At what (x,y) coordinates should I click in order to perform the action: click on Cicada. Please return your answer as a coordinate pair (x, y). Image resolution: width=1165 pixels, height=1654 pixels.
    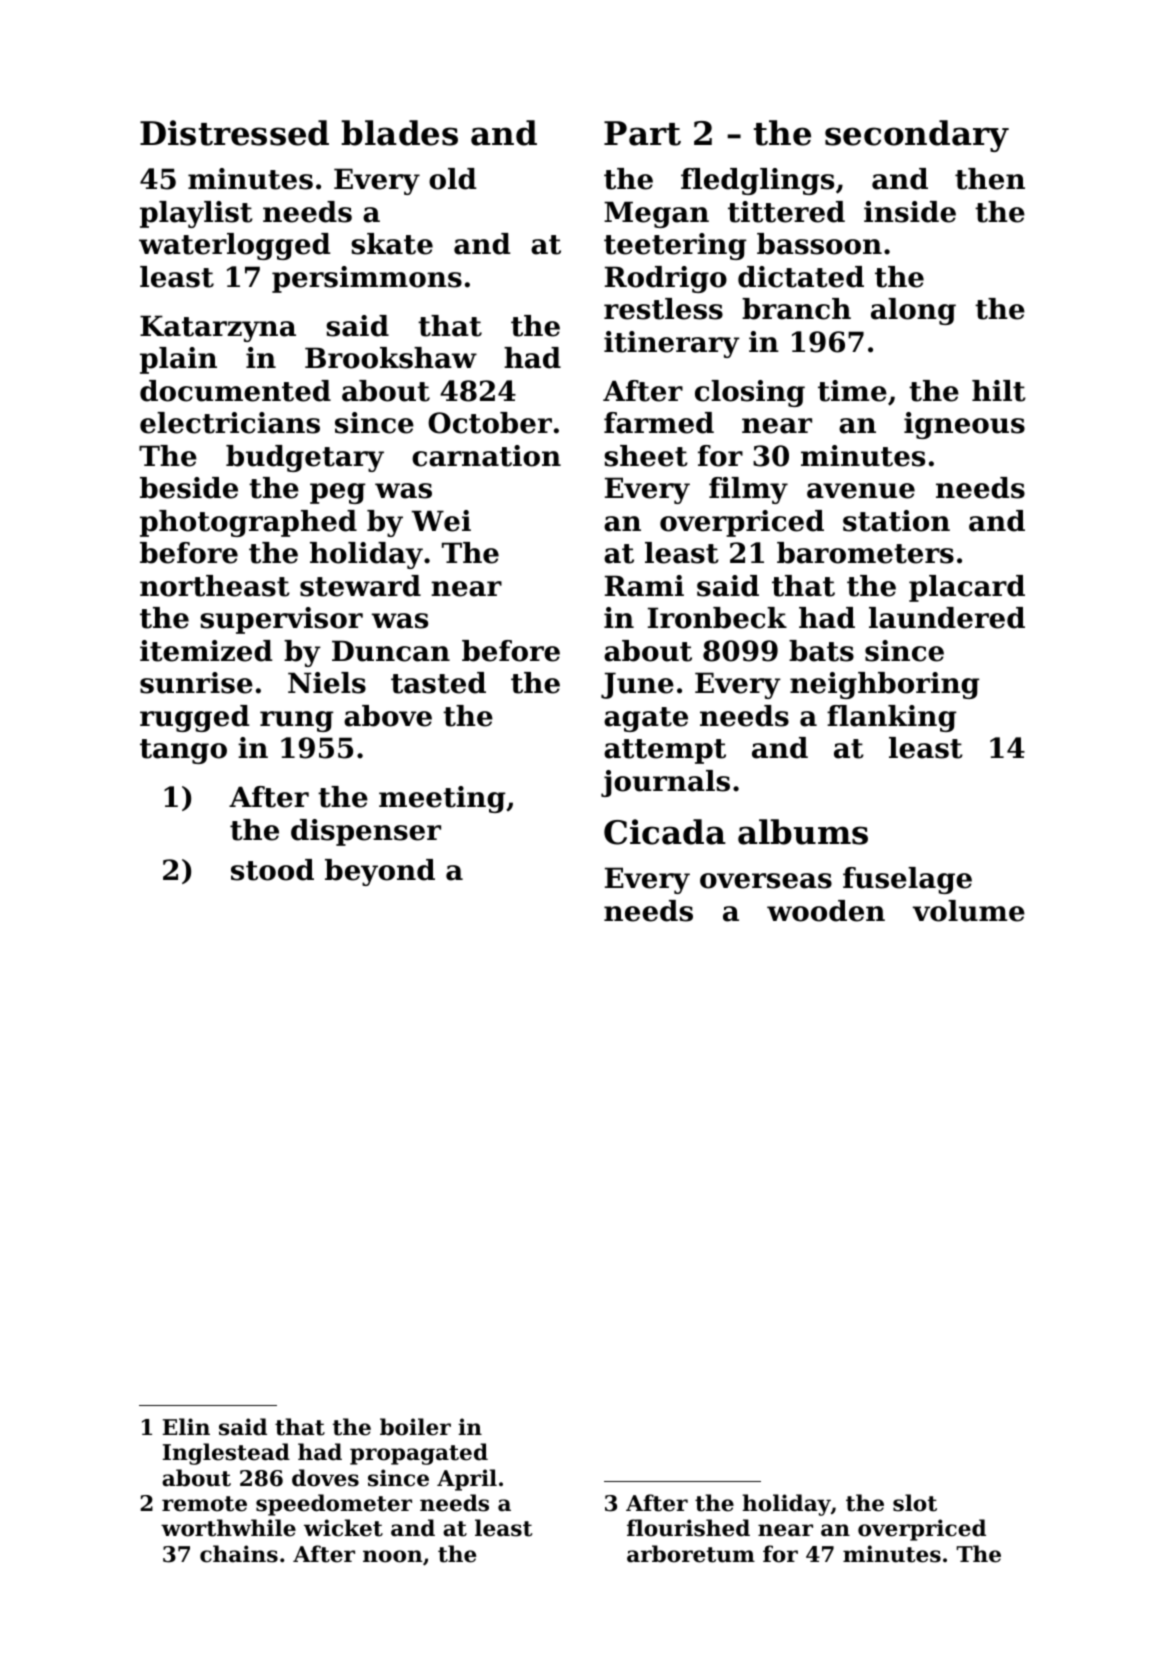
    Looking at the image, I should click on (665, 832).
